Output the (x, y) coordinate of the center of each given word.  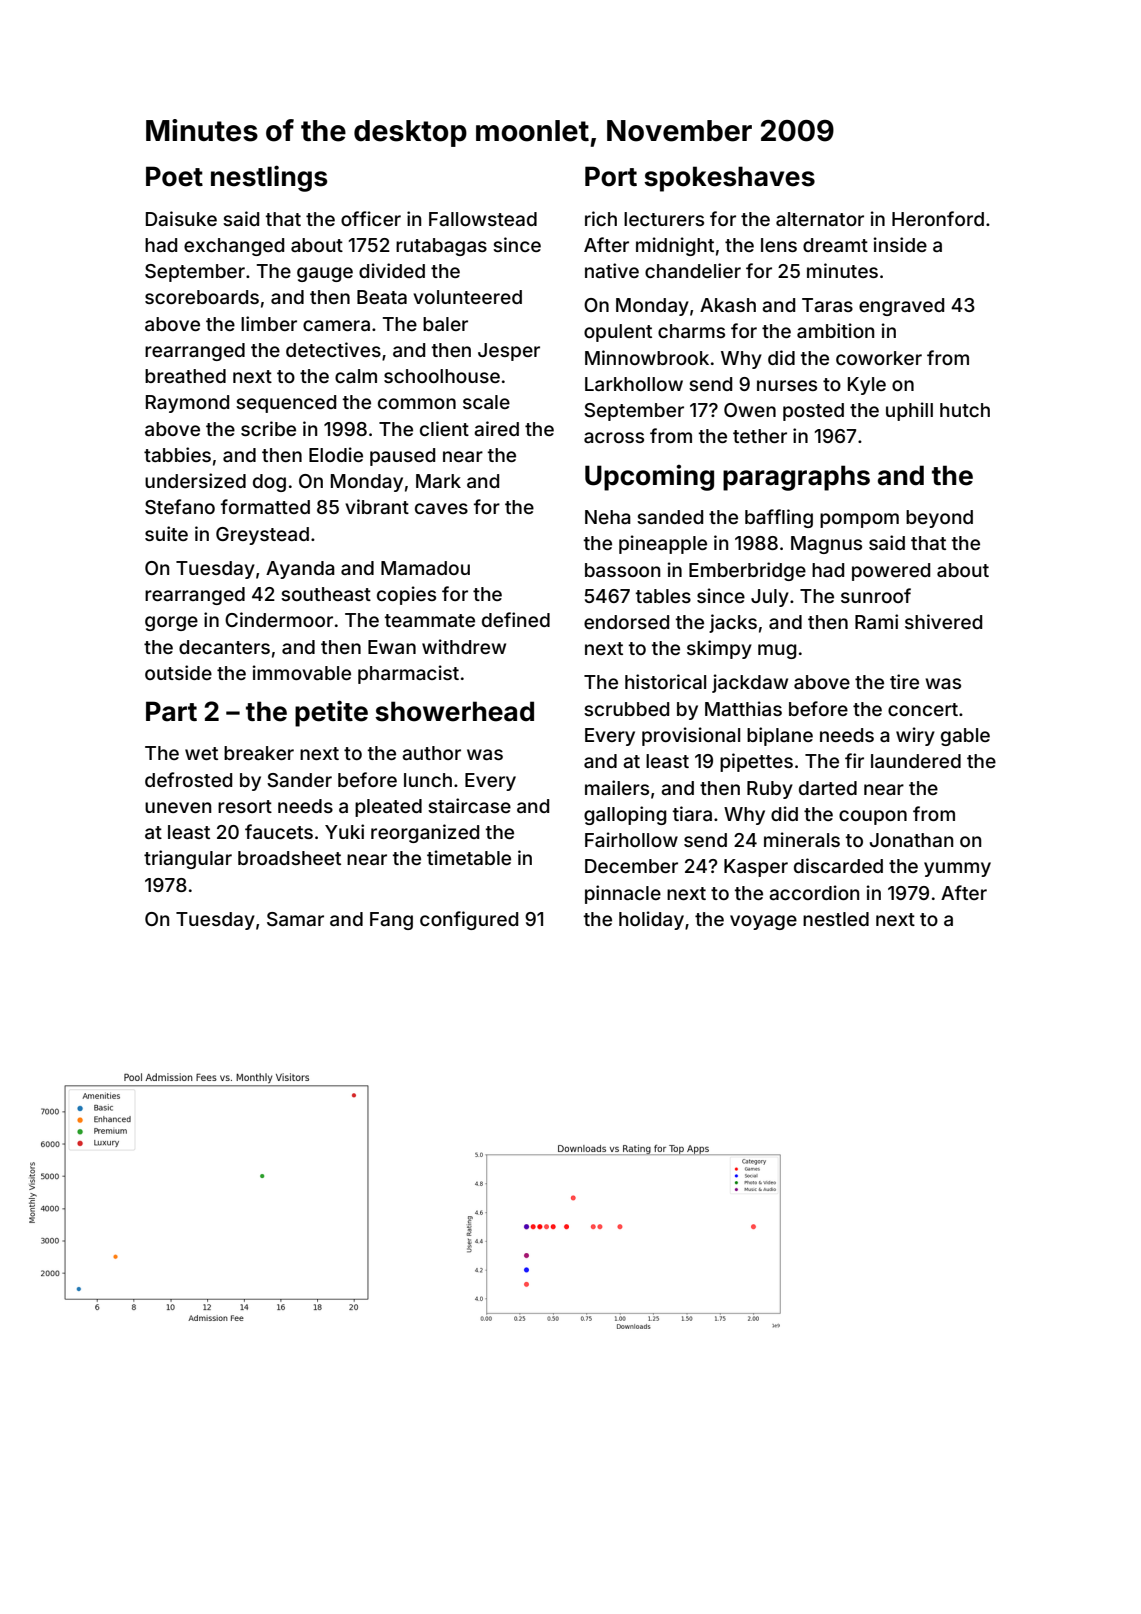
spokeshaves (729, 179)
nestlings (269, 178)
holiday (651, 920)
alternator (820, 219)
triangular (188, 859)
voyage (763, 922)
